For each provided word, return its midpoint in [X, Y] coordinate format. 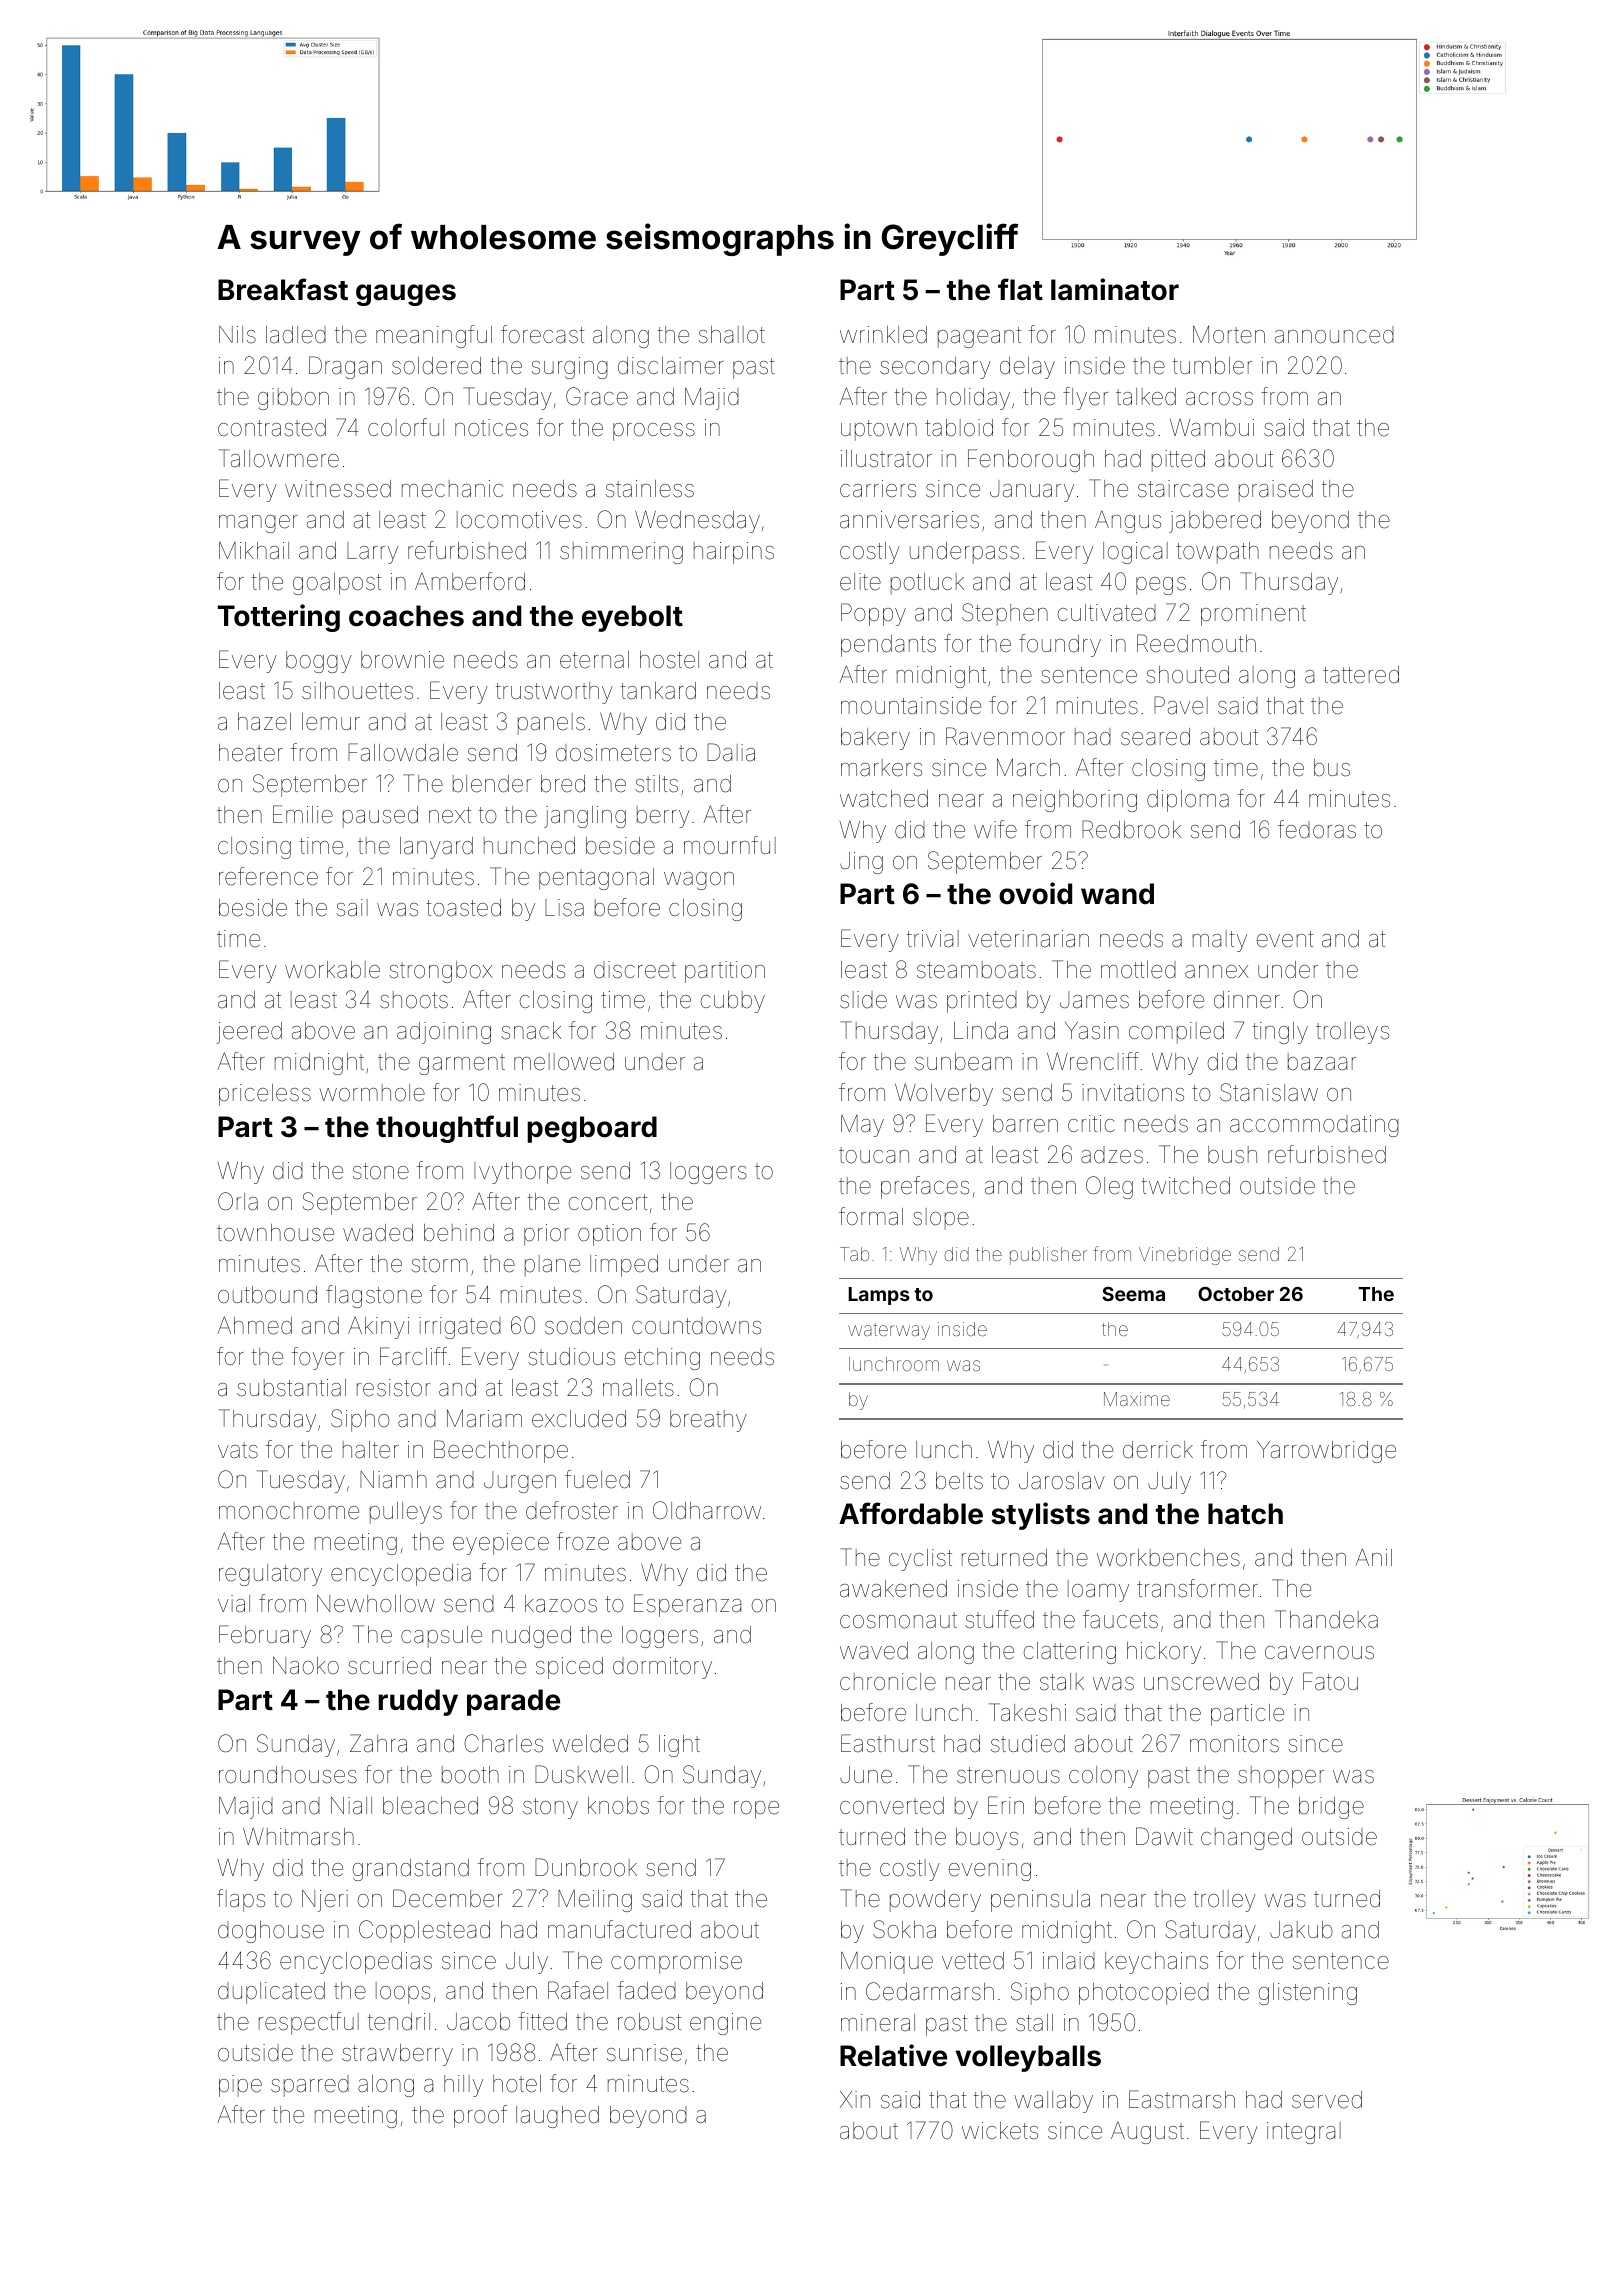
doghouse [271, 1932]
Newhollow [376, 1604]
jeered [249, 1033]
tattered [1361, 675]
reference [268, 876]
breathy [708, 1421]
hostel [669, 660]
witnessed [338, 489]
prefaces [925, 1187]
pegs [1161, 586]
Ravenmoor [1005, 736]
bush [1232, 1155]
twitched [1186, 1186]
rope [756, 1810]
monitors [1234, 1744]
